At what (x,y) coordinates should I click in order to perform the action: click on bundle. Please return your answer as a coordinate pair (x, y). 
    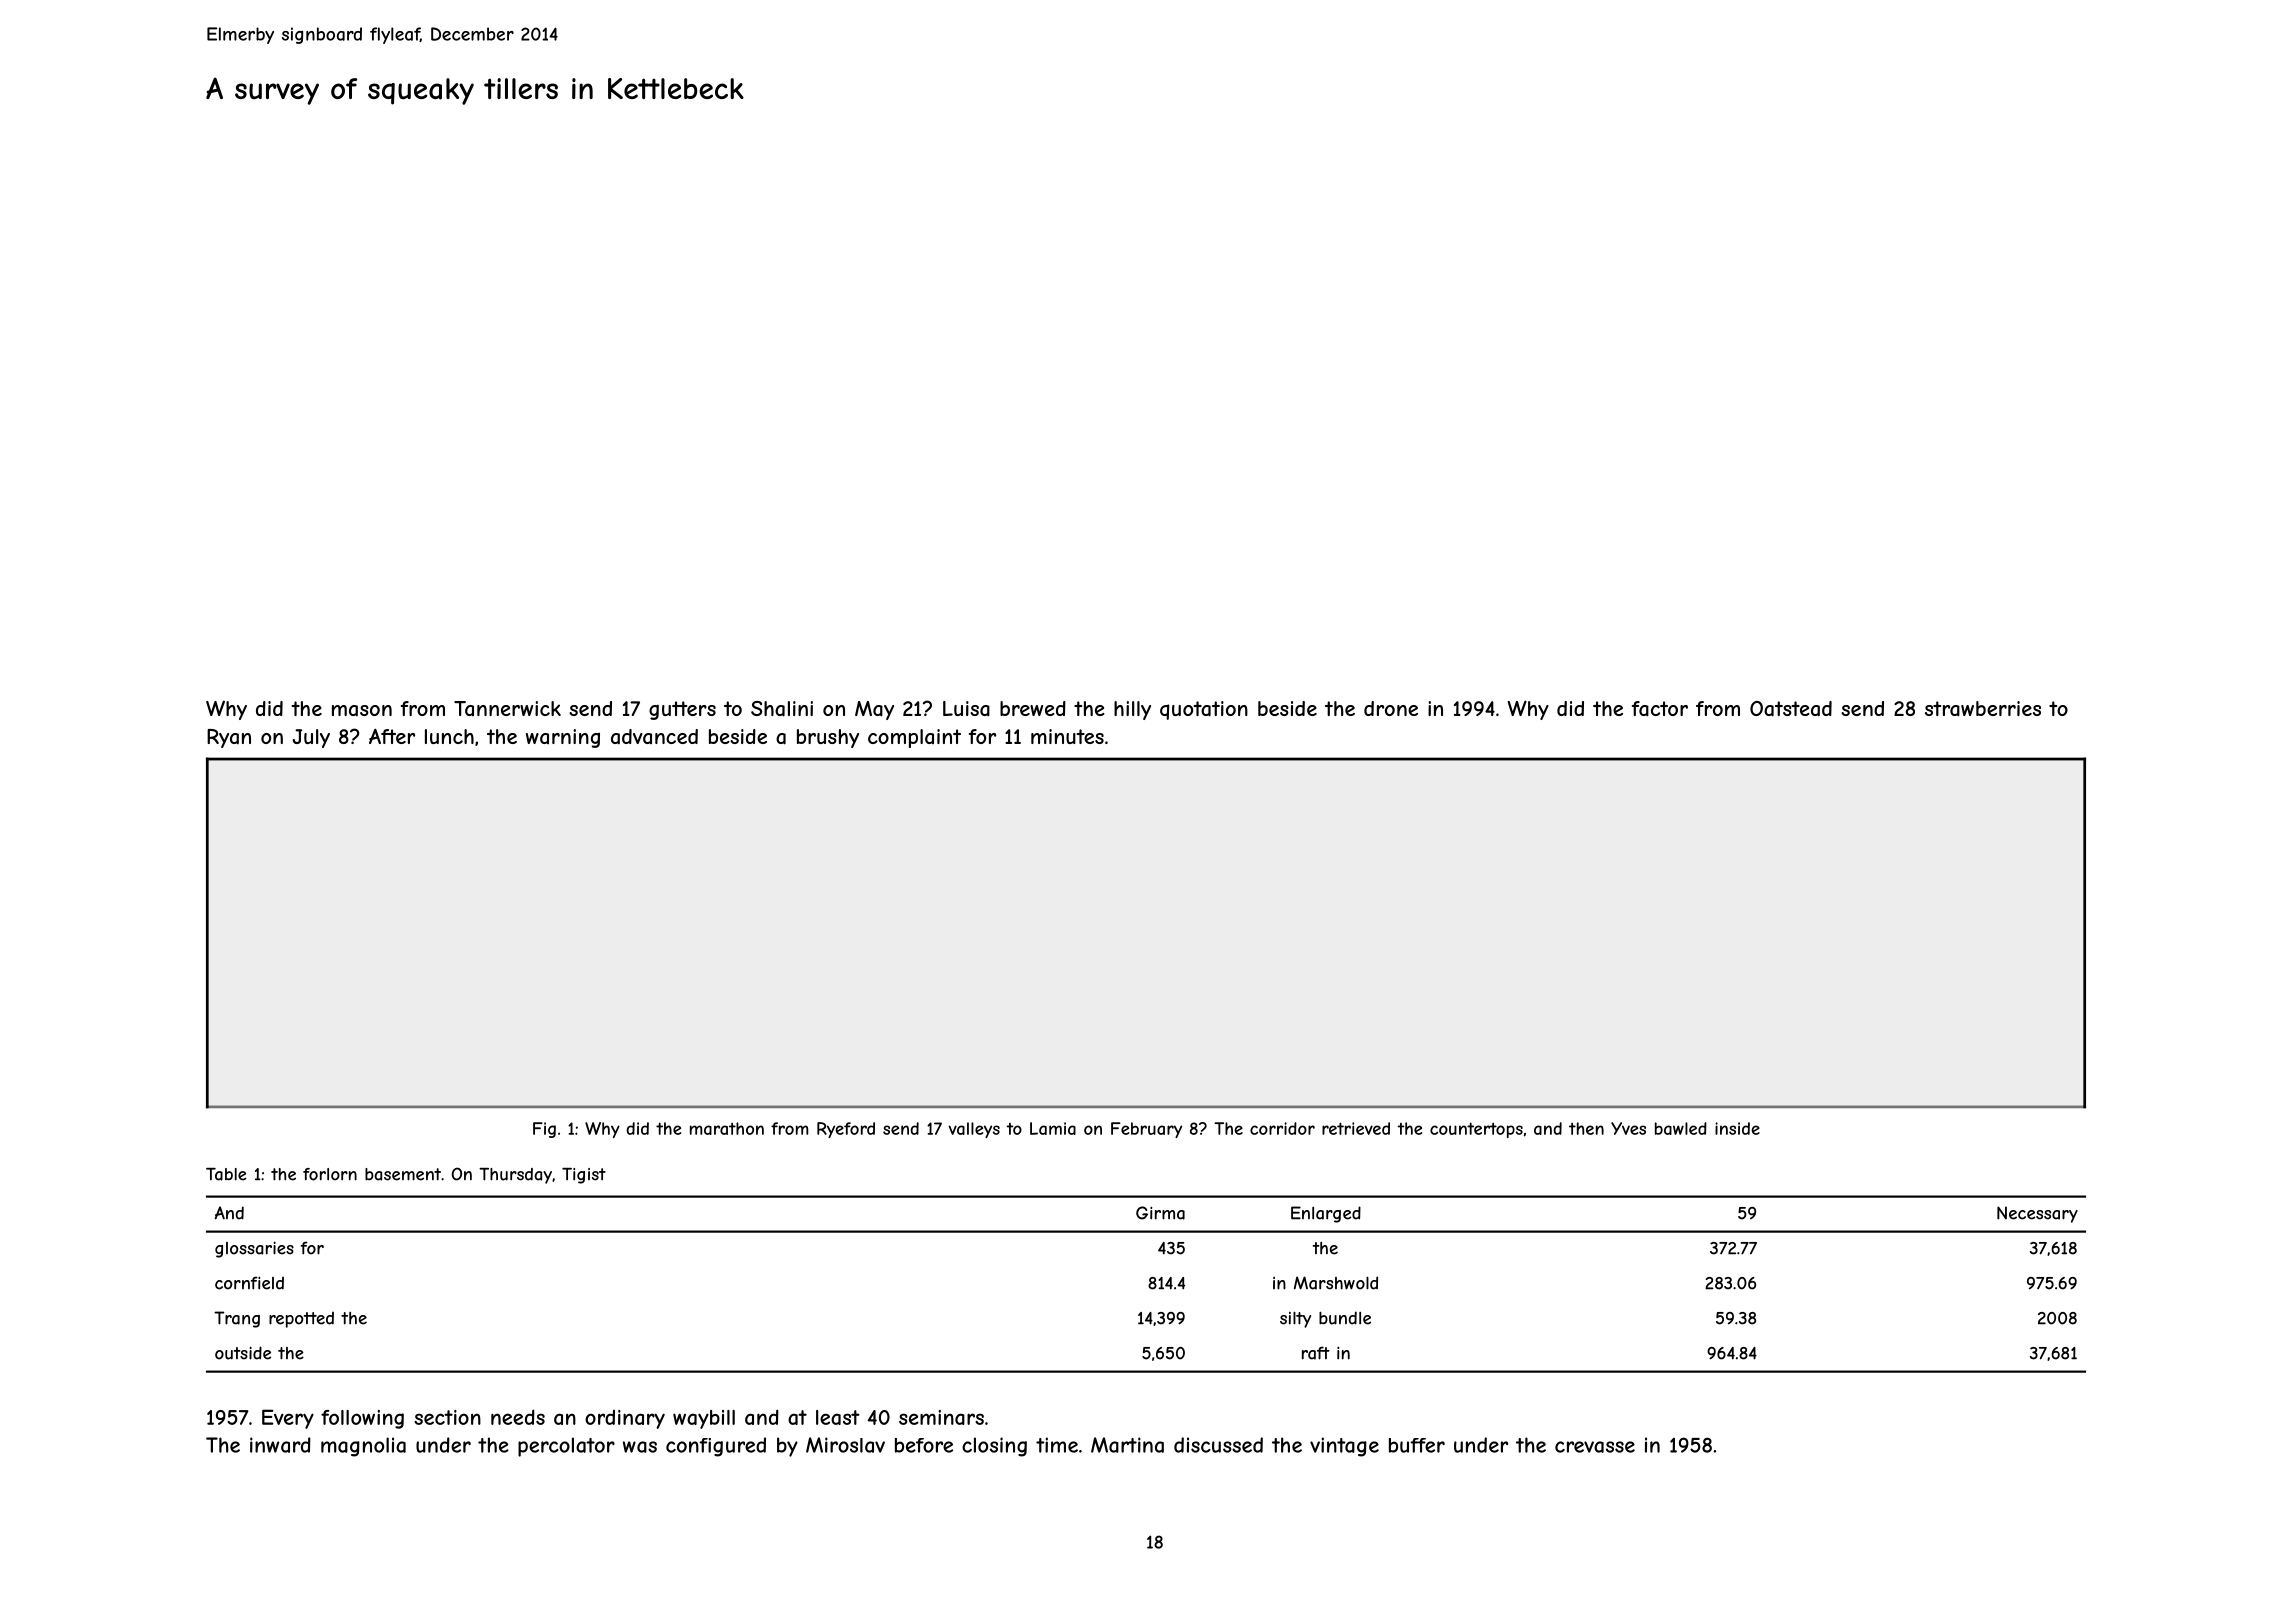
    Looking at the image, I should click on (1345, 1318).
